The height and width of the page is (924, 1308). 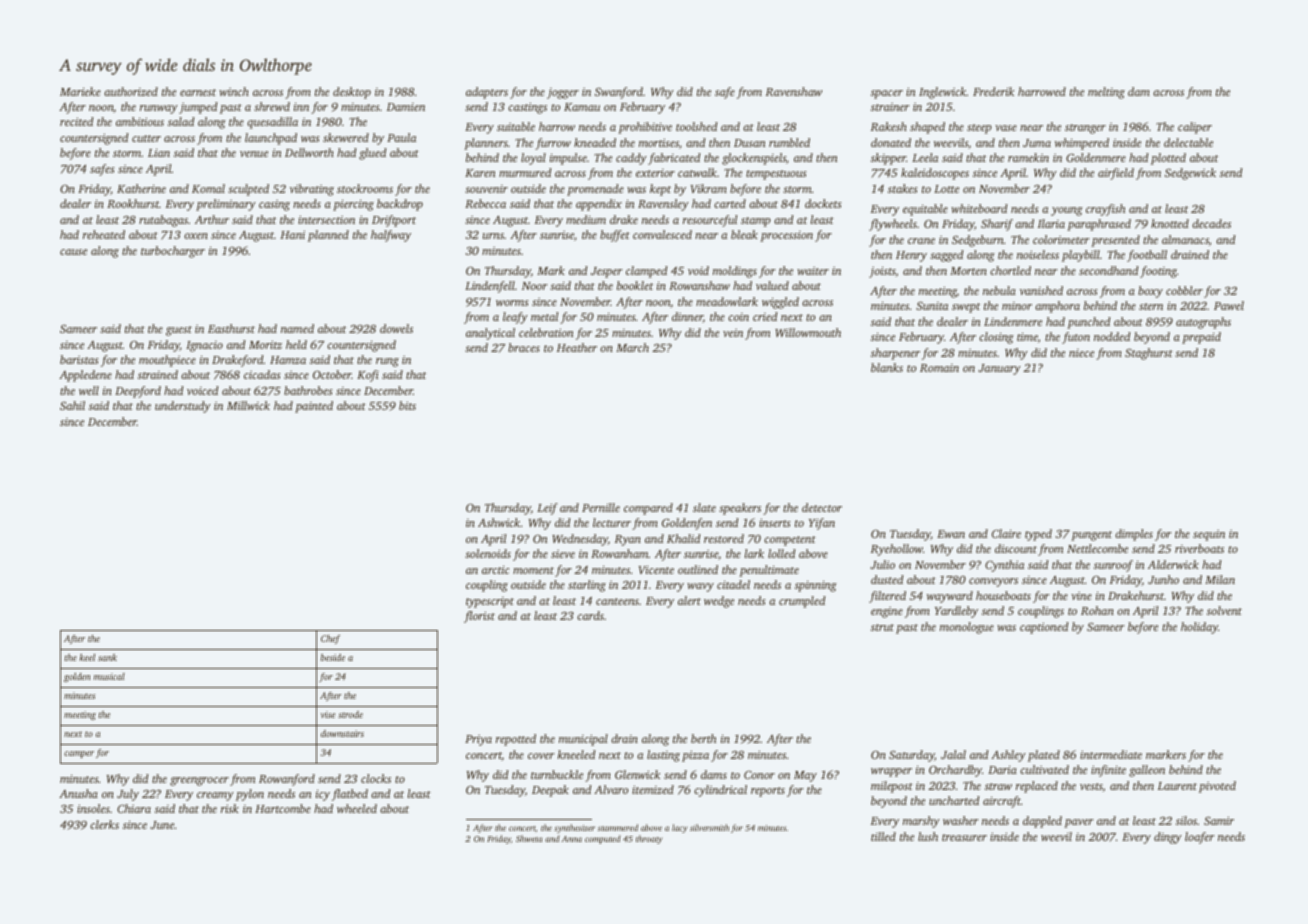 What do you see at coordinates (659, 142) in the page?
I see `mortises` at bounding box center [659, 142].
